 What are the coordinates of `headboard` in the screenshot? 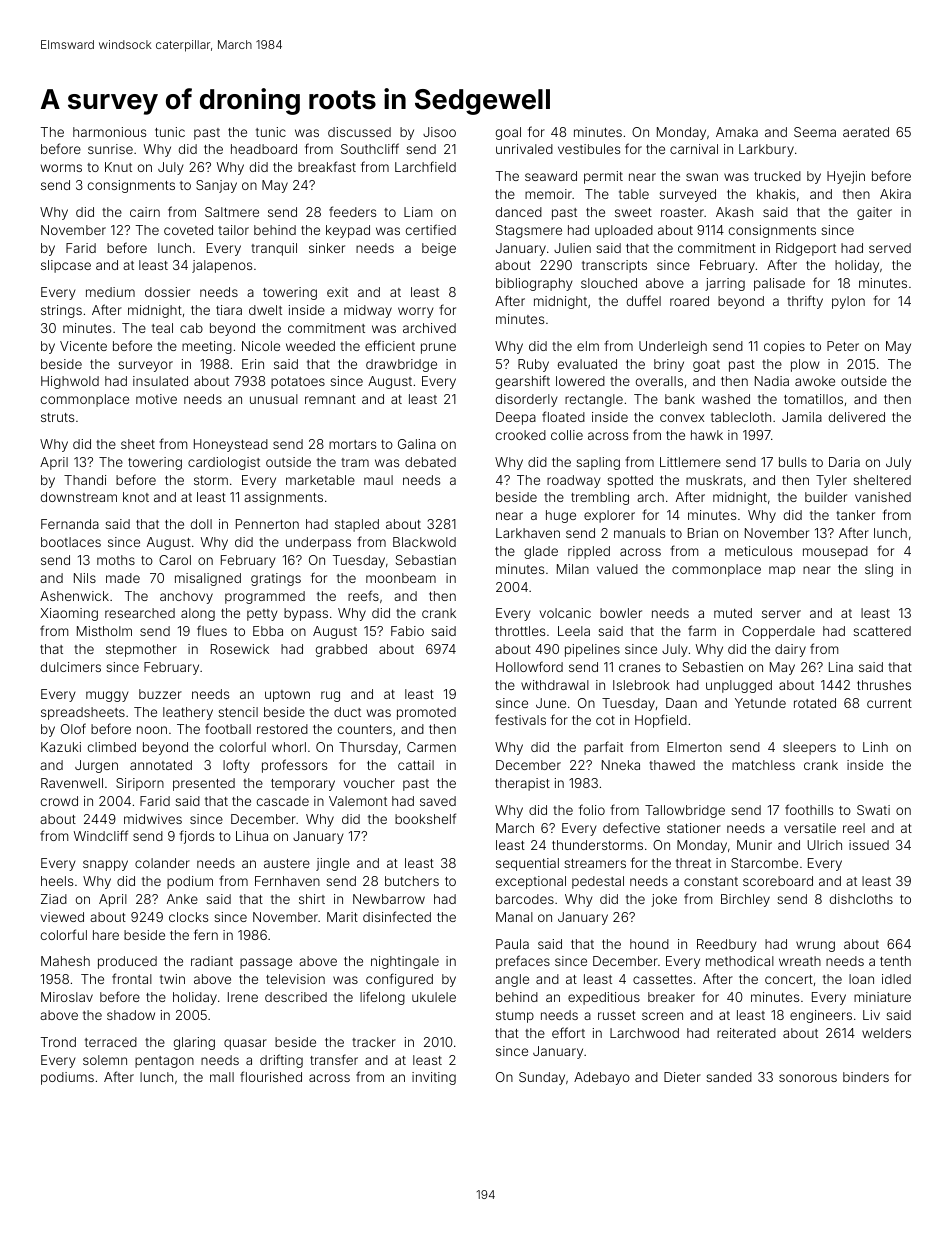 It's located at (264, 149).
